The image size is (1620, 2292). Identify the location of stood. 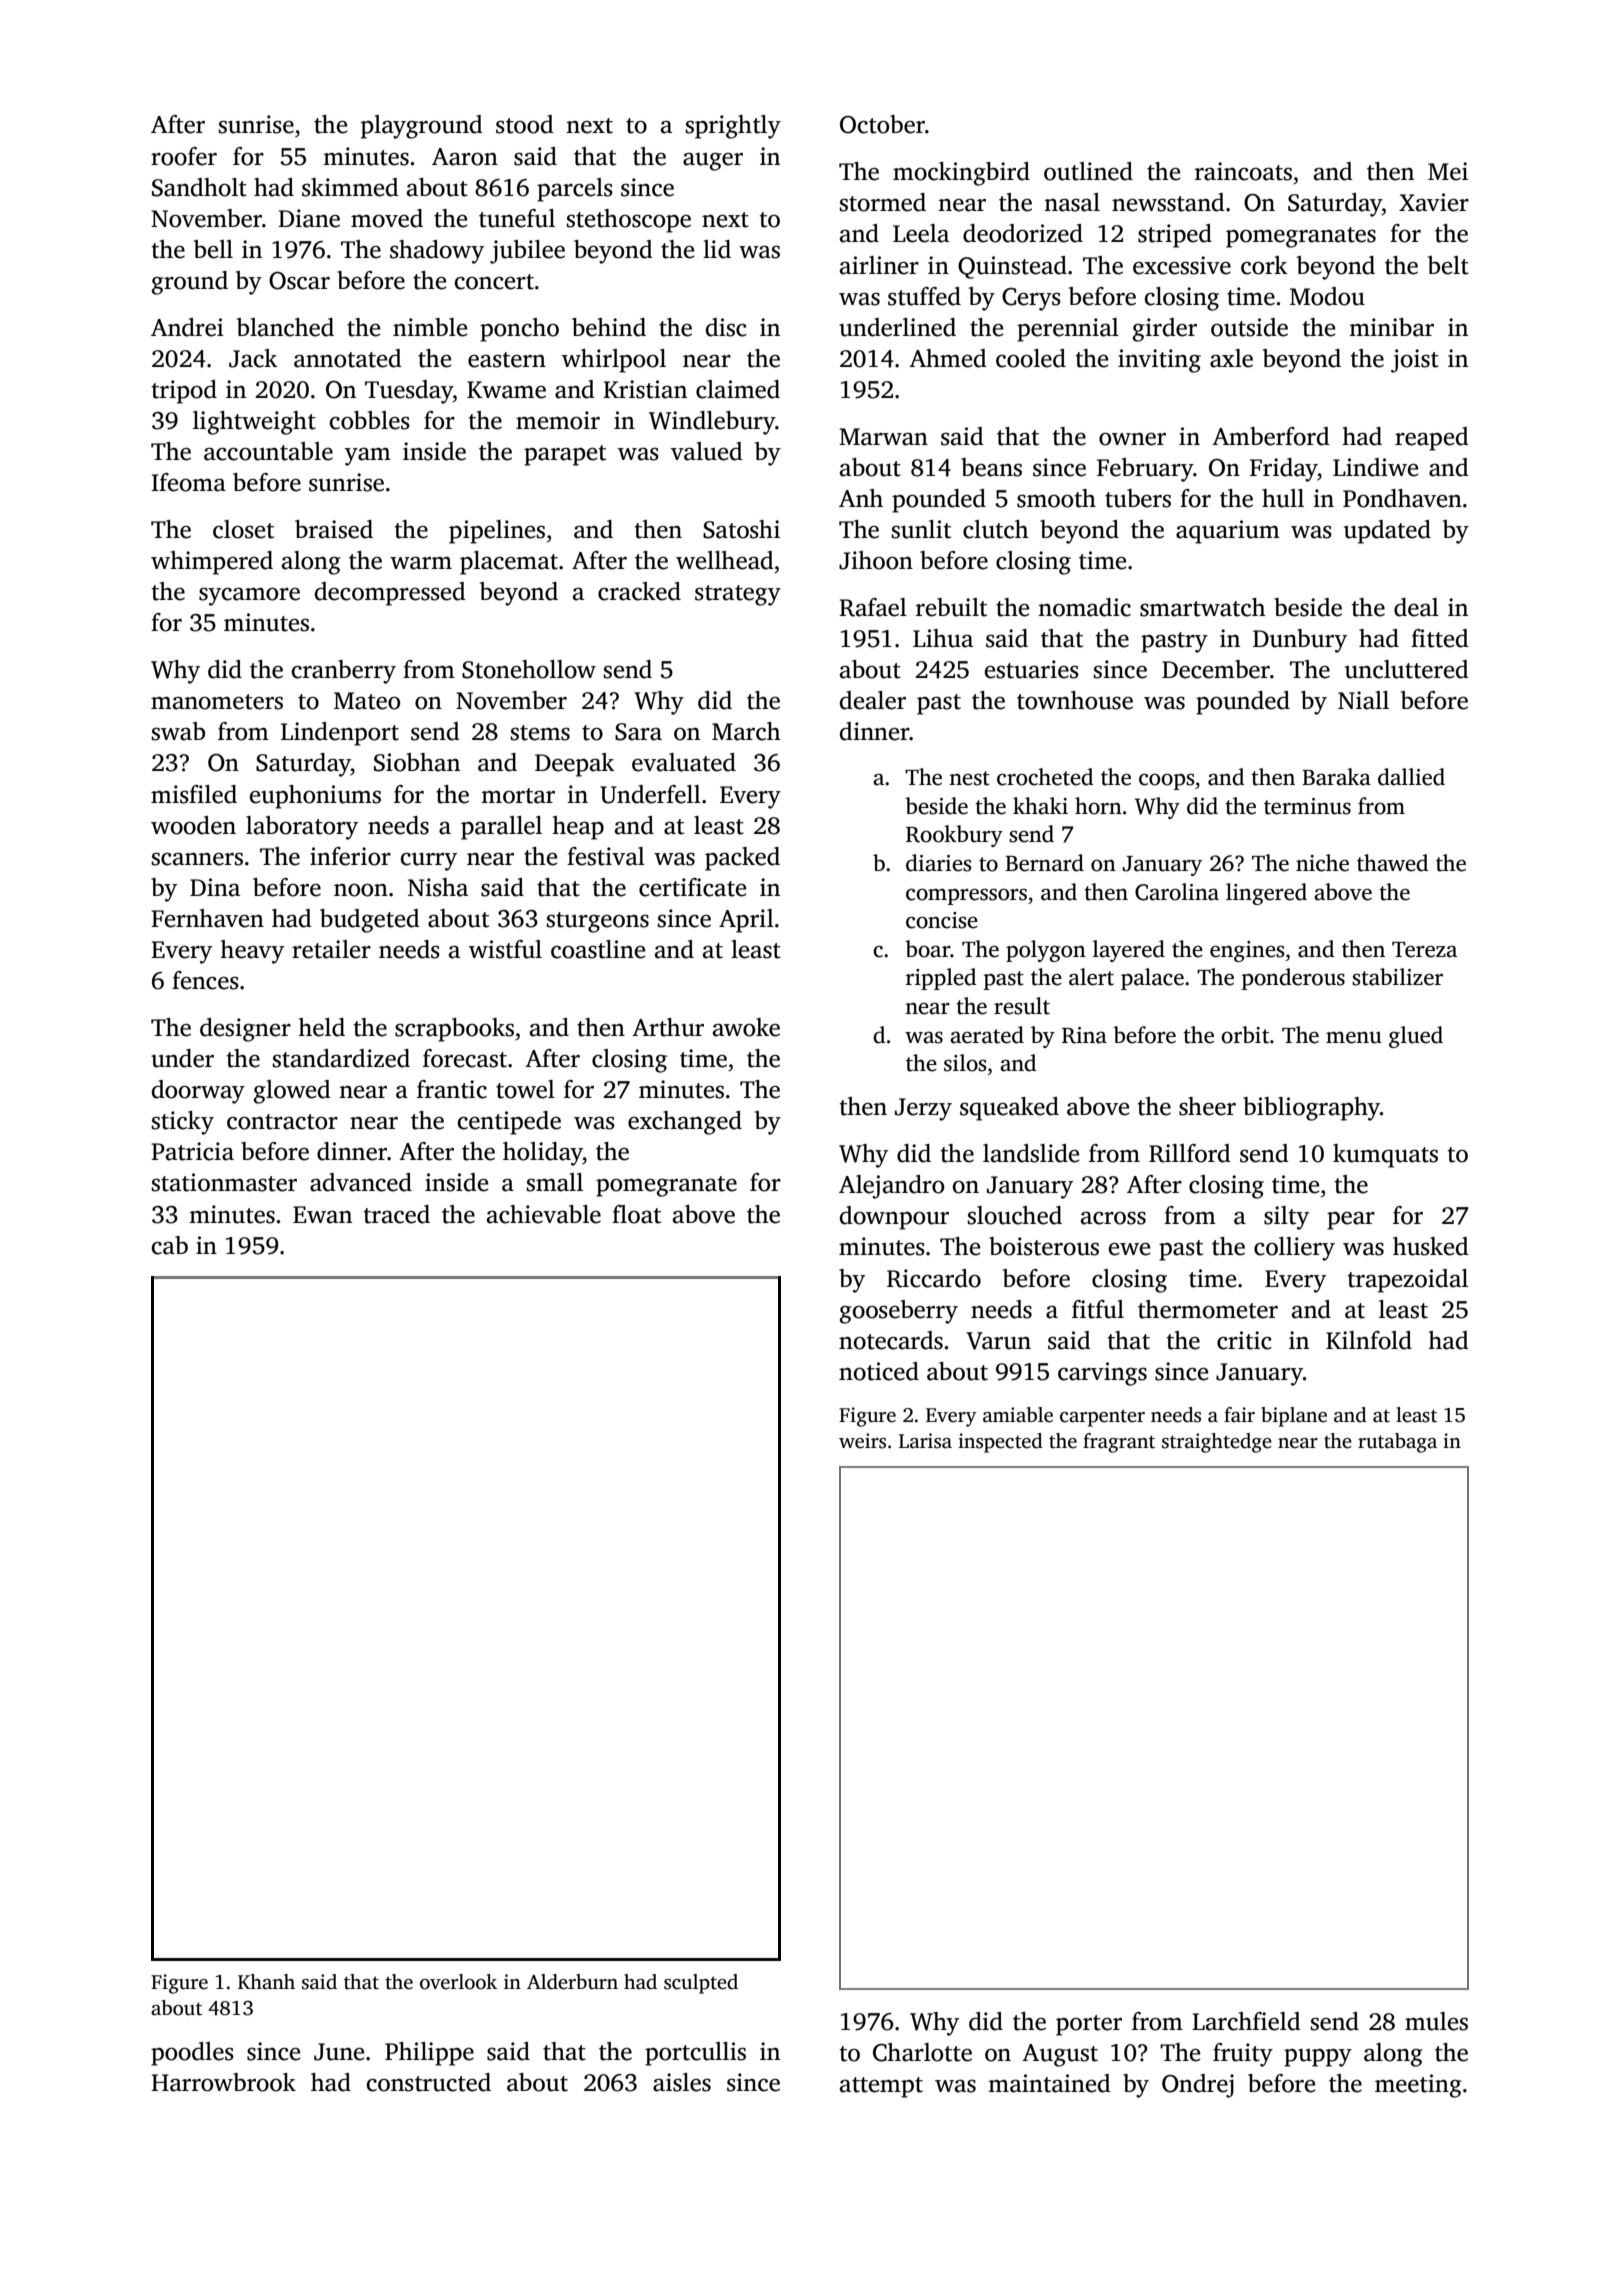
(525, 124).
